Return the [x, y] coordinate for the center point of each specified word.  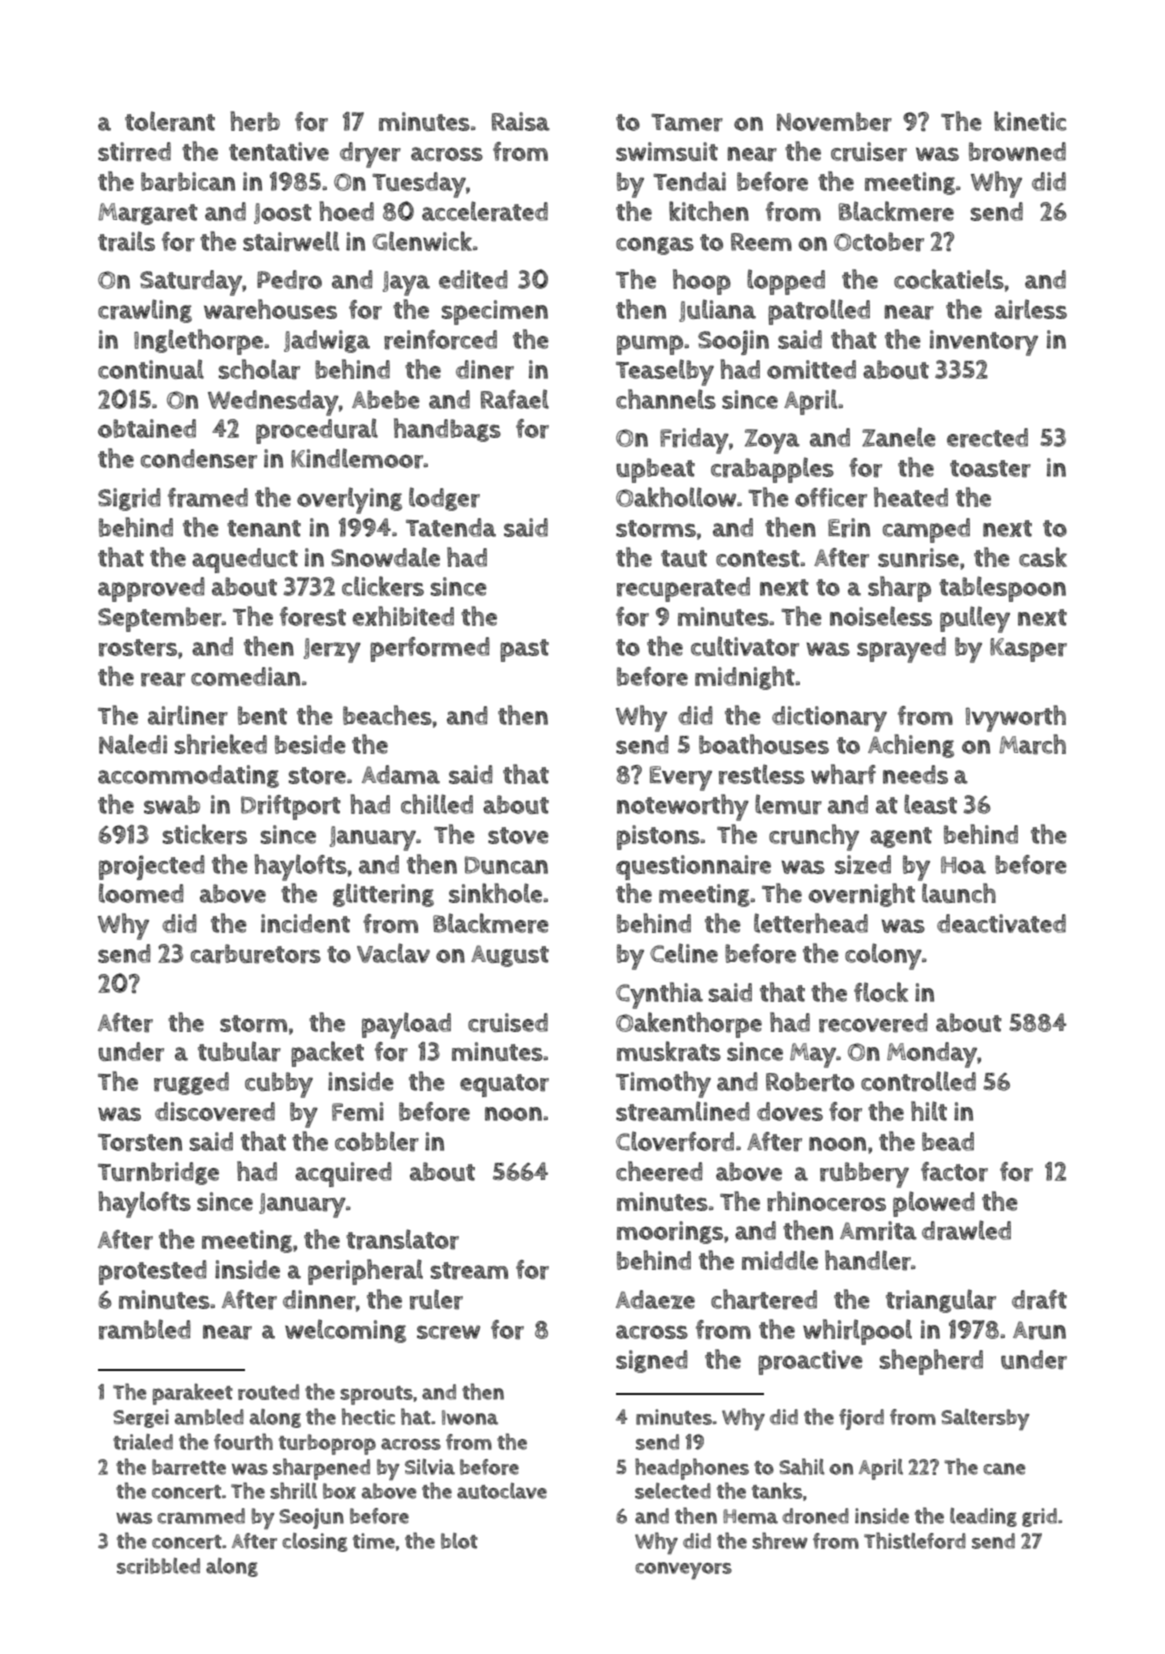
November [834, 122]
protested [153, 1272]
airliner [188, 715]
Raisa [521, 121]
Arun [1039, 1330]
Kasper [1028, 650]
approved [151, 589]
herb [255, 121]
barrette [189, 1467]
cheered [659, 1171]
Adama [401, 774]
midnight [744, 678]
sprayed [901, 650]
